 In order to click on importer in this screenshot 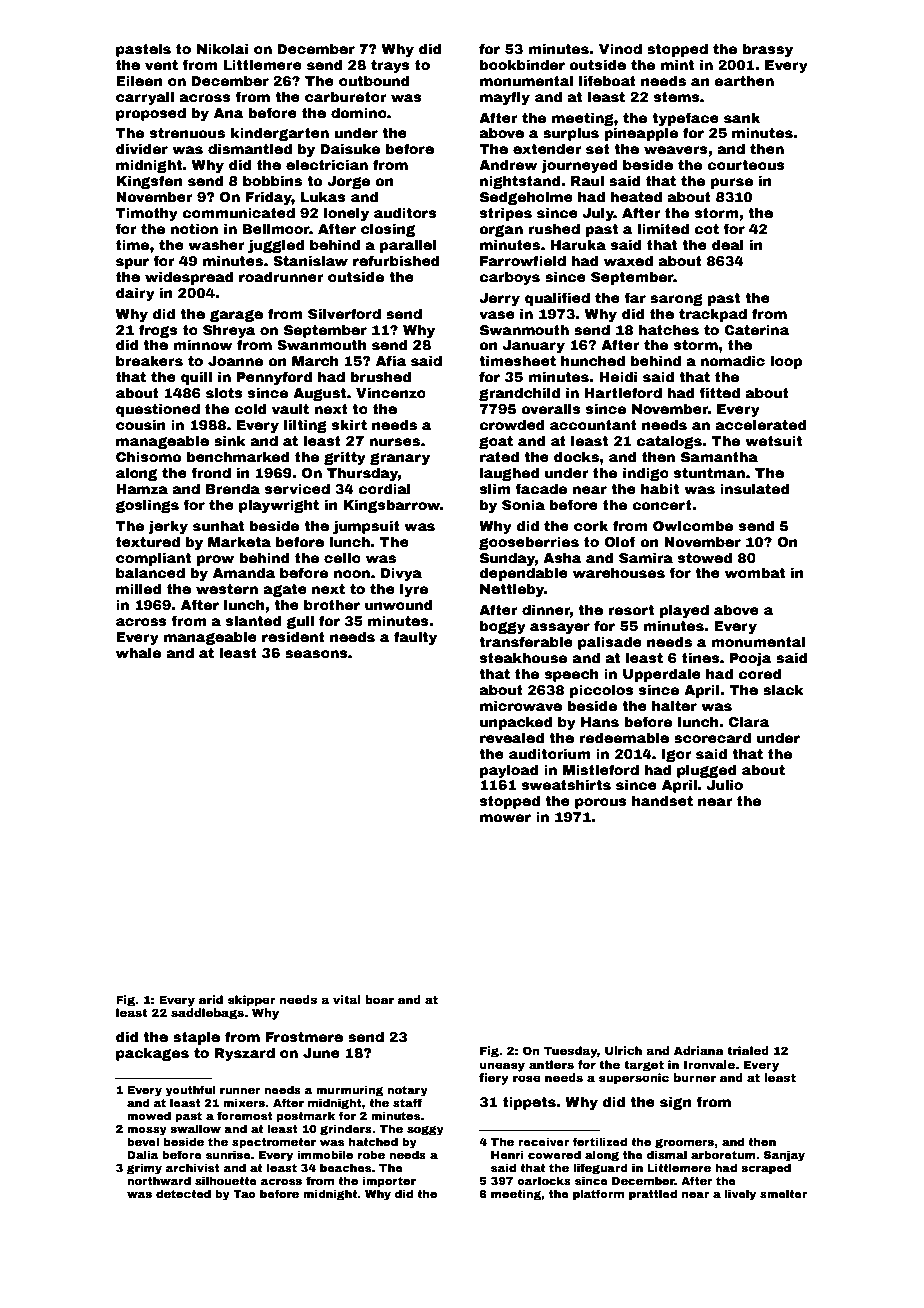, I will do `click(389, 1182)`.
